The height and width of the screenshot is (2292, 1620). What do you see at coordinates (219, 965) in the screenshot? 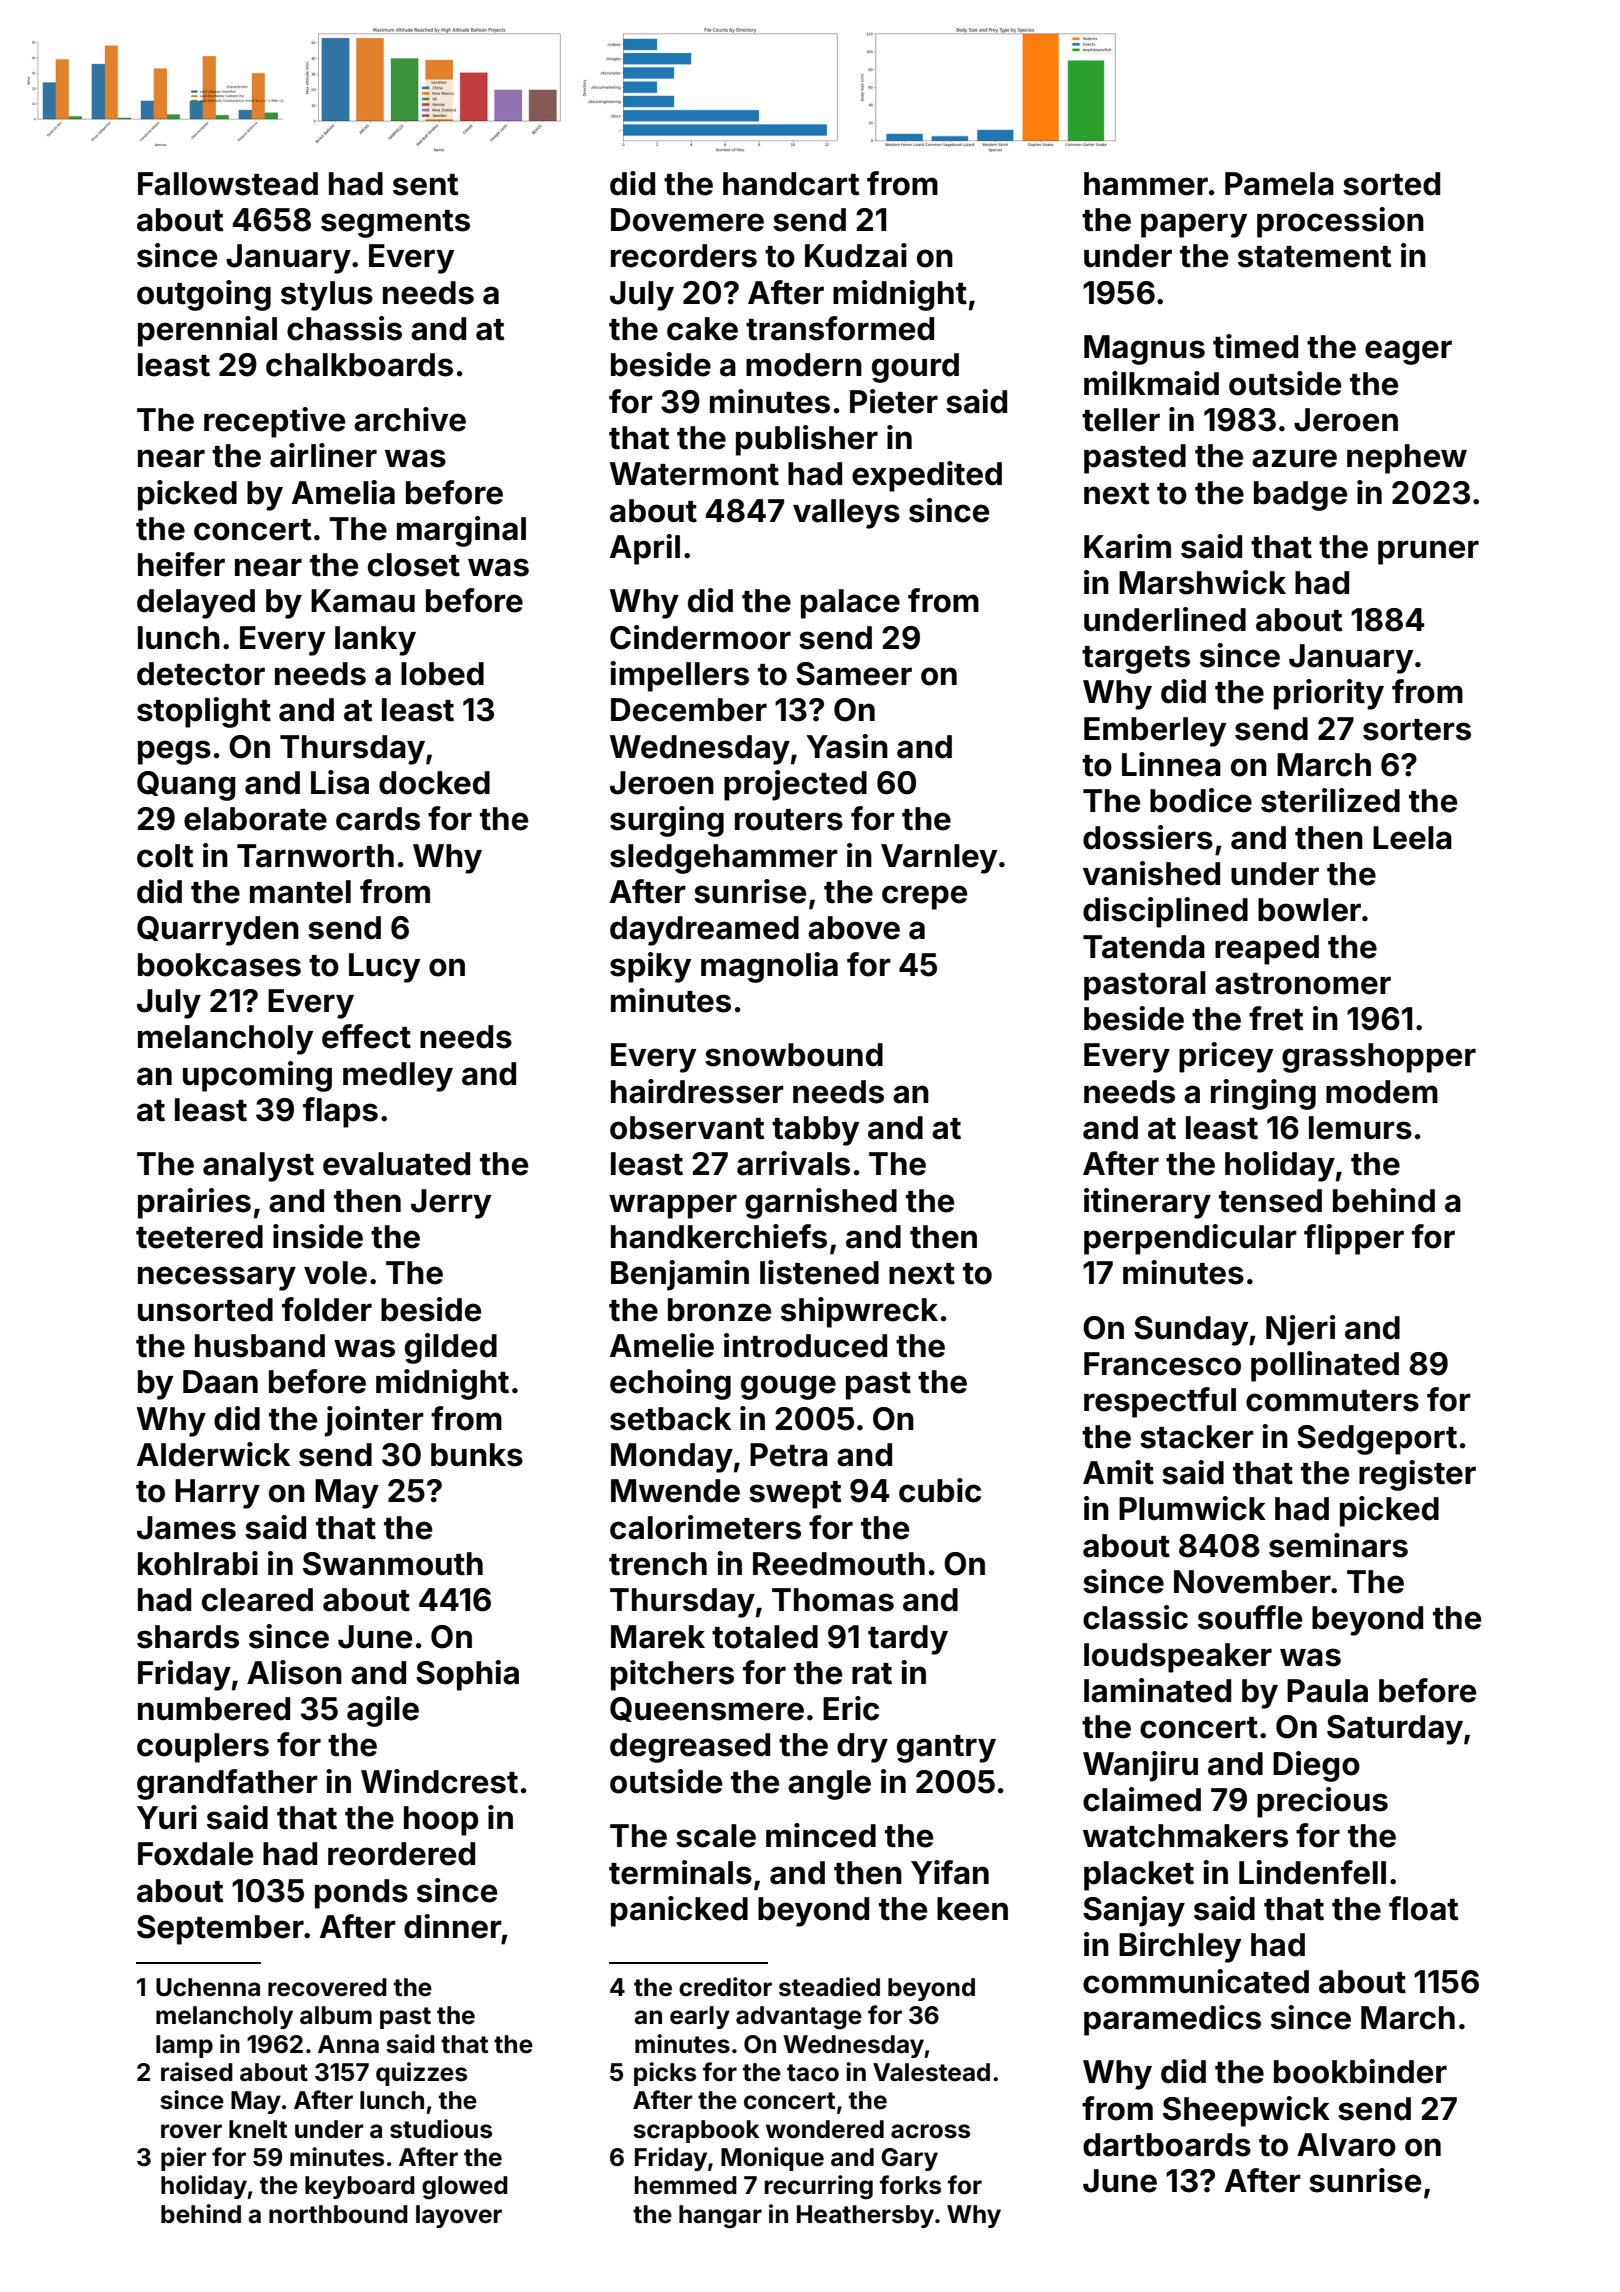
I see `bookcases` at bounding box center [219, 965].
